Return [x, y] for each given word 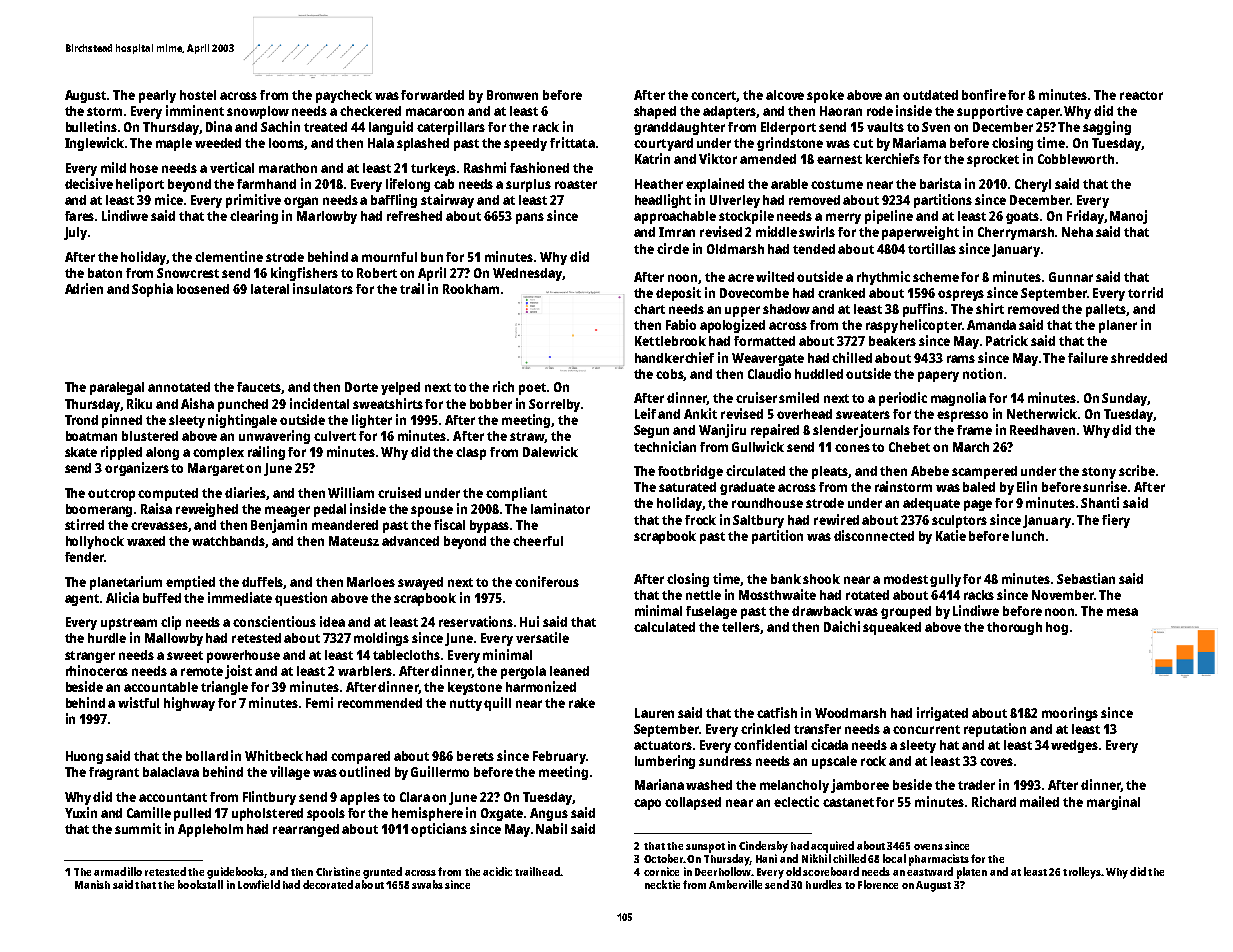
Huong [84, 757]
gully [945, 580]
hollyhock [95, 542]
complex [218, 453]
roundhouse [767, 503]
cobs [670, 375]
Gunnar [1071, 277]
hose [144, 168]
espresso [962, 416]
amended [768, 159]
